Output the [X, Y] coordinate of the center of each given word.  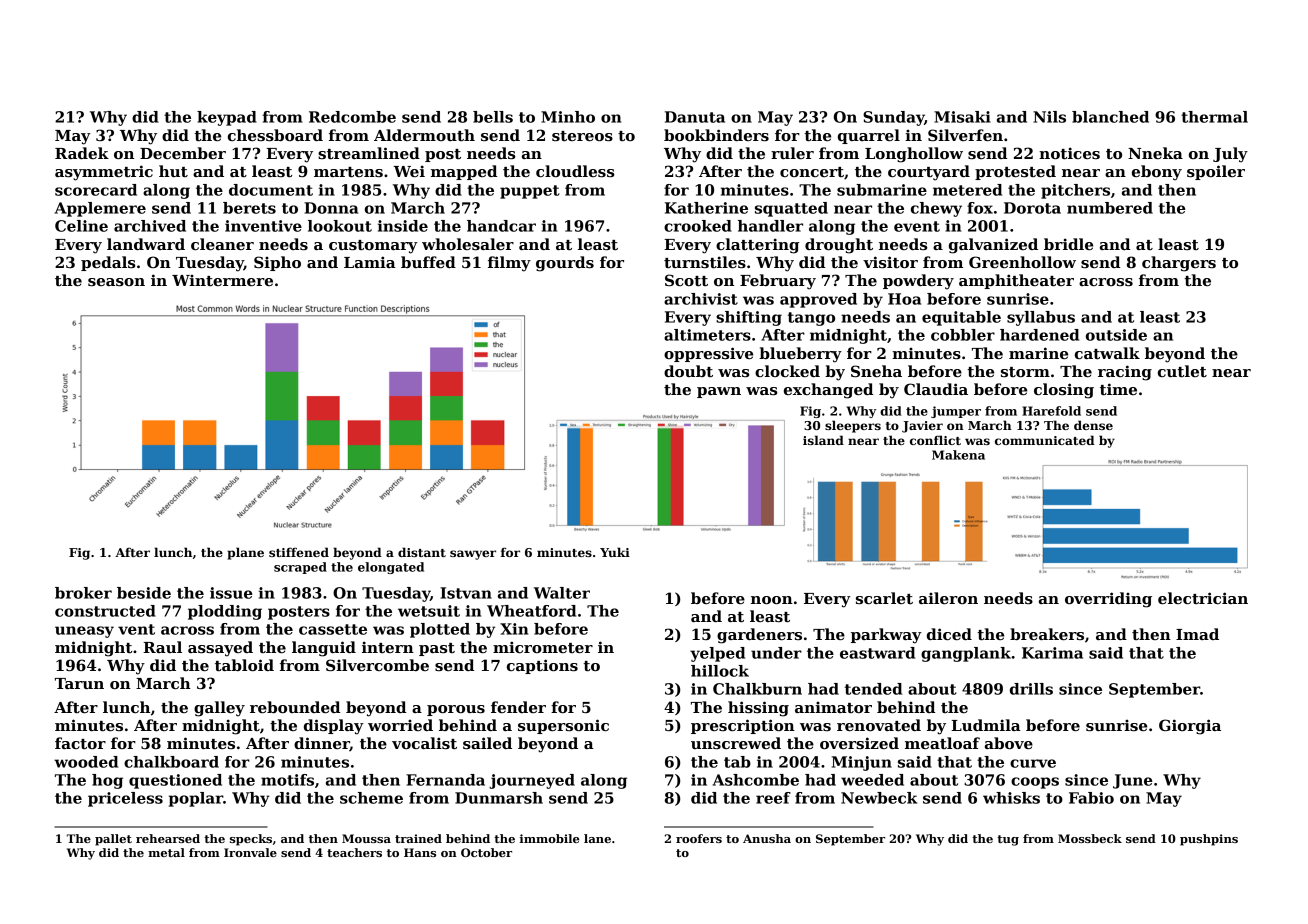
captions [542, 666]
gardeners [759, 636]
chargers [1179, 264]
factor [80, 743]
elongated [391, 568]
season [116, 282]
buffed [428, 262]
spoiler [1216, 172]
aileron [948, 598]
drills [1031, 689]
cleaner [222, 244]
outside [1116, 335]
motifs [287, 780]
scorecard [96, 190]
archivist [701, 299]
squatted [791, 209]
